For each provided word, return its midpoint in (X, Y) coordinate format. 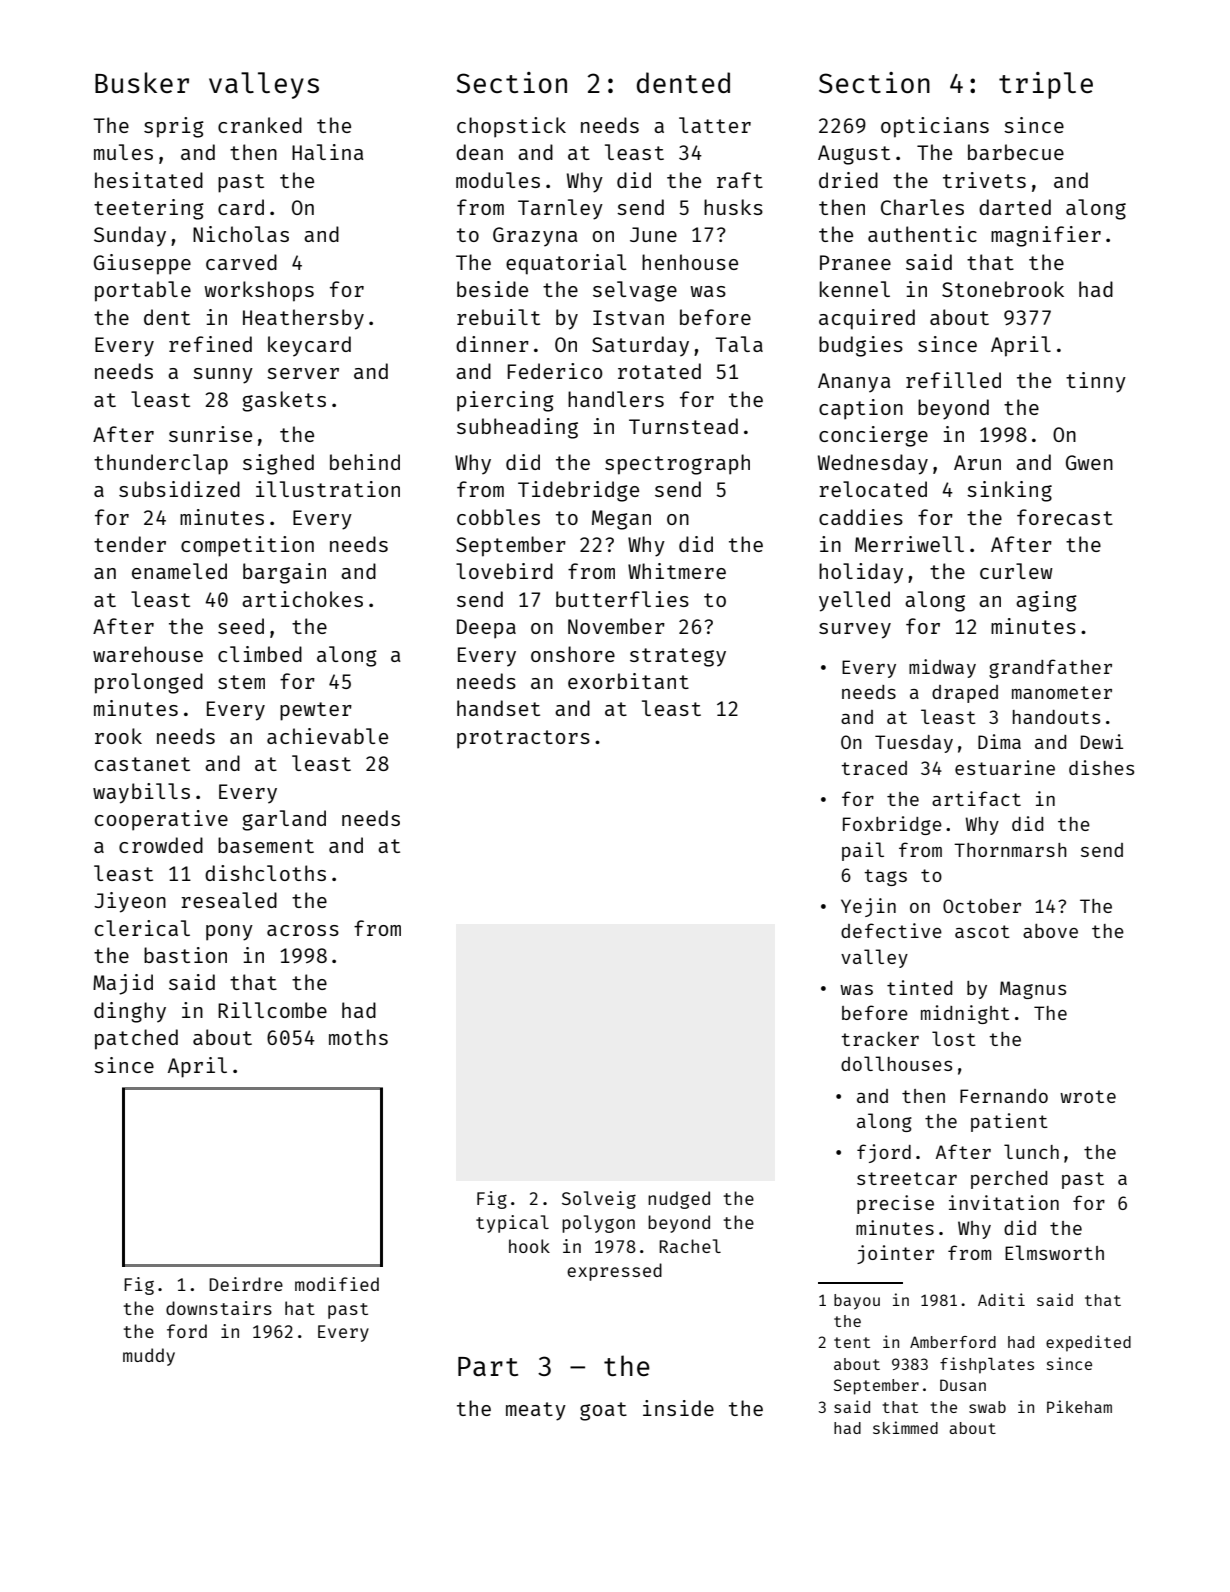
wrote (1088, 1096)
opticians (935, 127)
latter (715, 125)
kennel (855, 289)
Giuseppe (142, 264)
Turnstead (683, 426)
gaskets (284, 401)
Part (488, 1366)
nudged (679, 1200)
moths (358, 1037)
